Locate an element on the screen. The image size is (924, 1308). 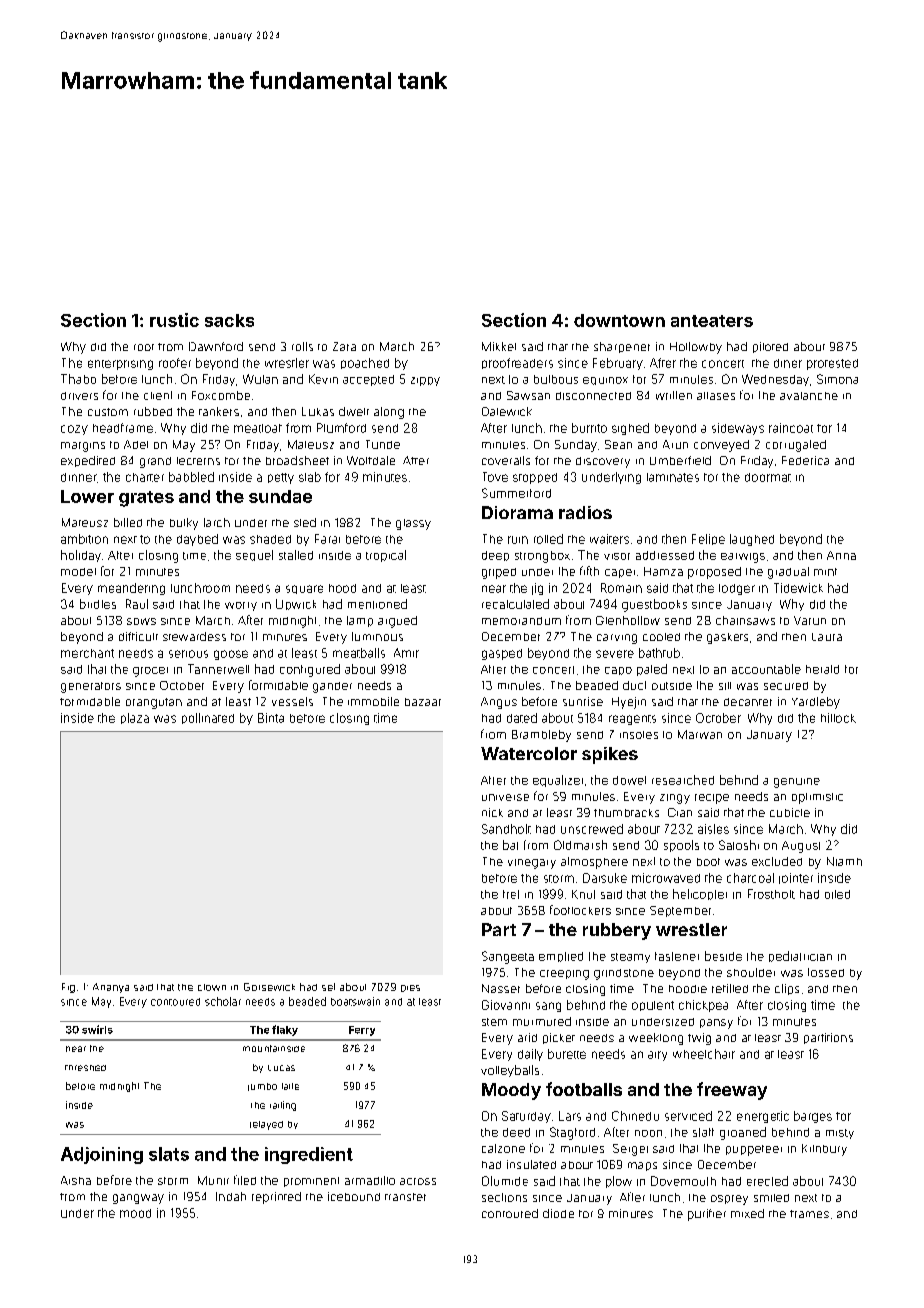
zingy is located at coordinates (675, 799).
